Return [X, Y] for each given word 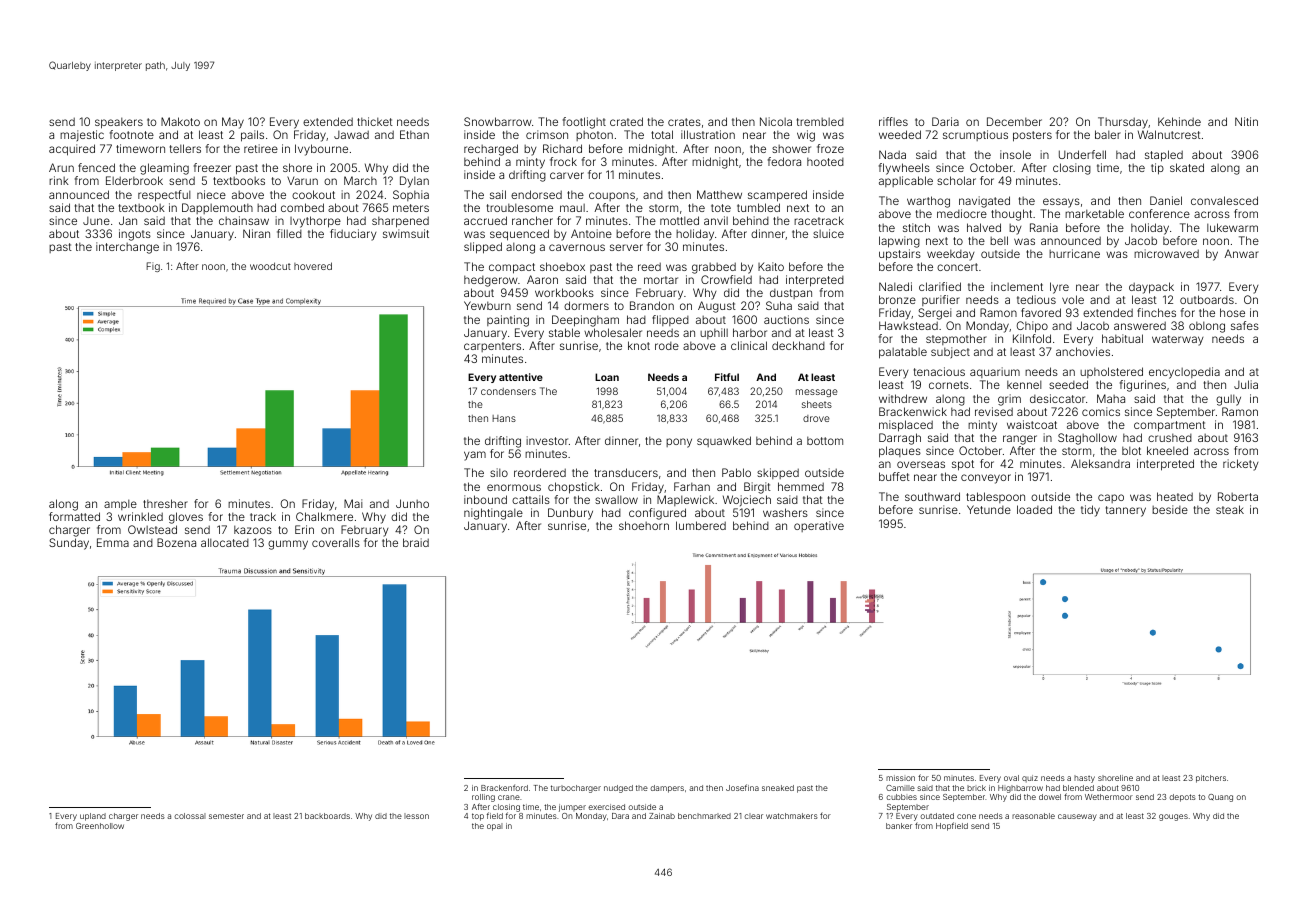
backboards [327, 816]
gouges [1173, 817]
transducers [626, 472]
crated [626, 121]
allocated [225, 542]
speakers [119, 123]
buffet [894, 476]
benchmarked [704, 816]
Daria [945, 121]
